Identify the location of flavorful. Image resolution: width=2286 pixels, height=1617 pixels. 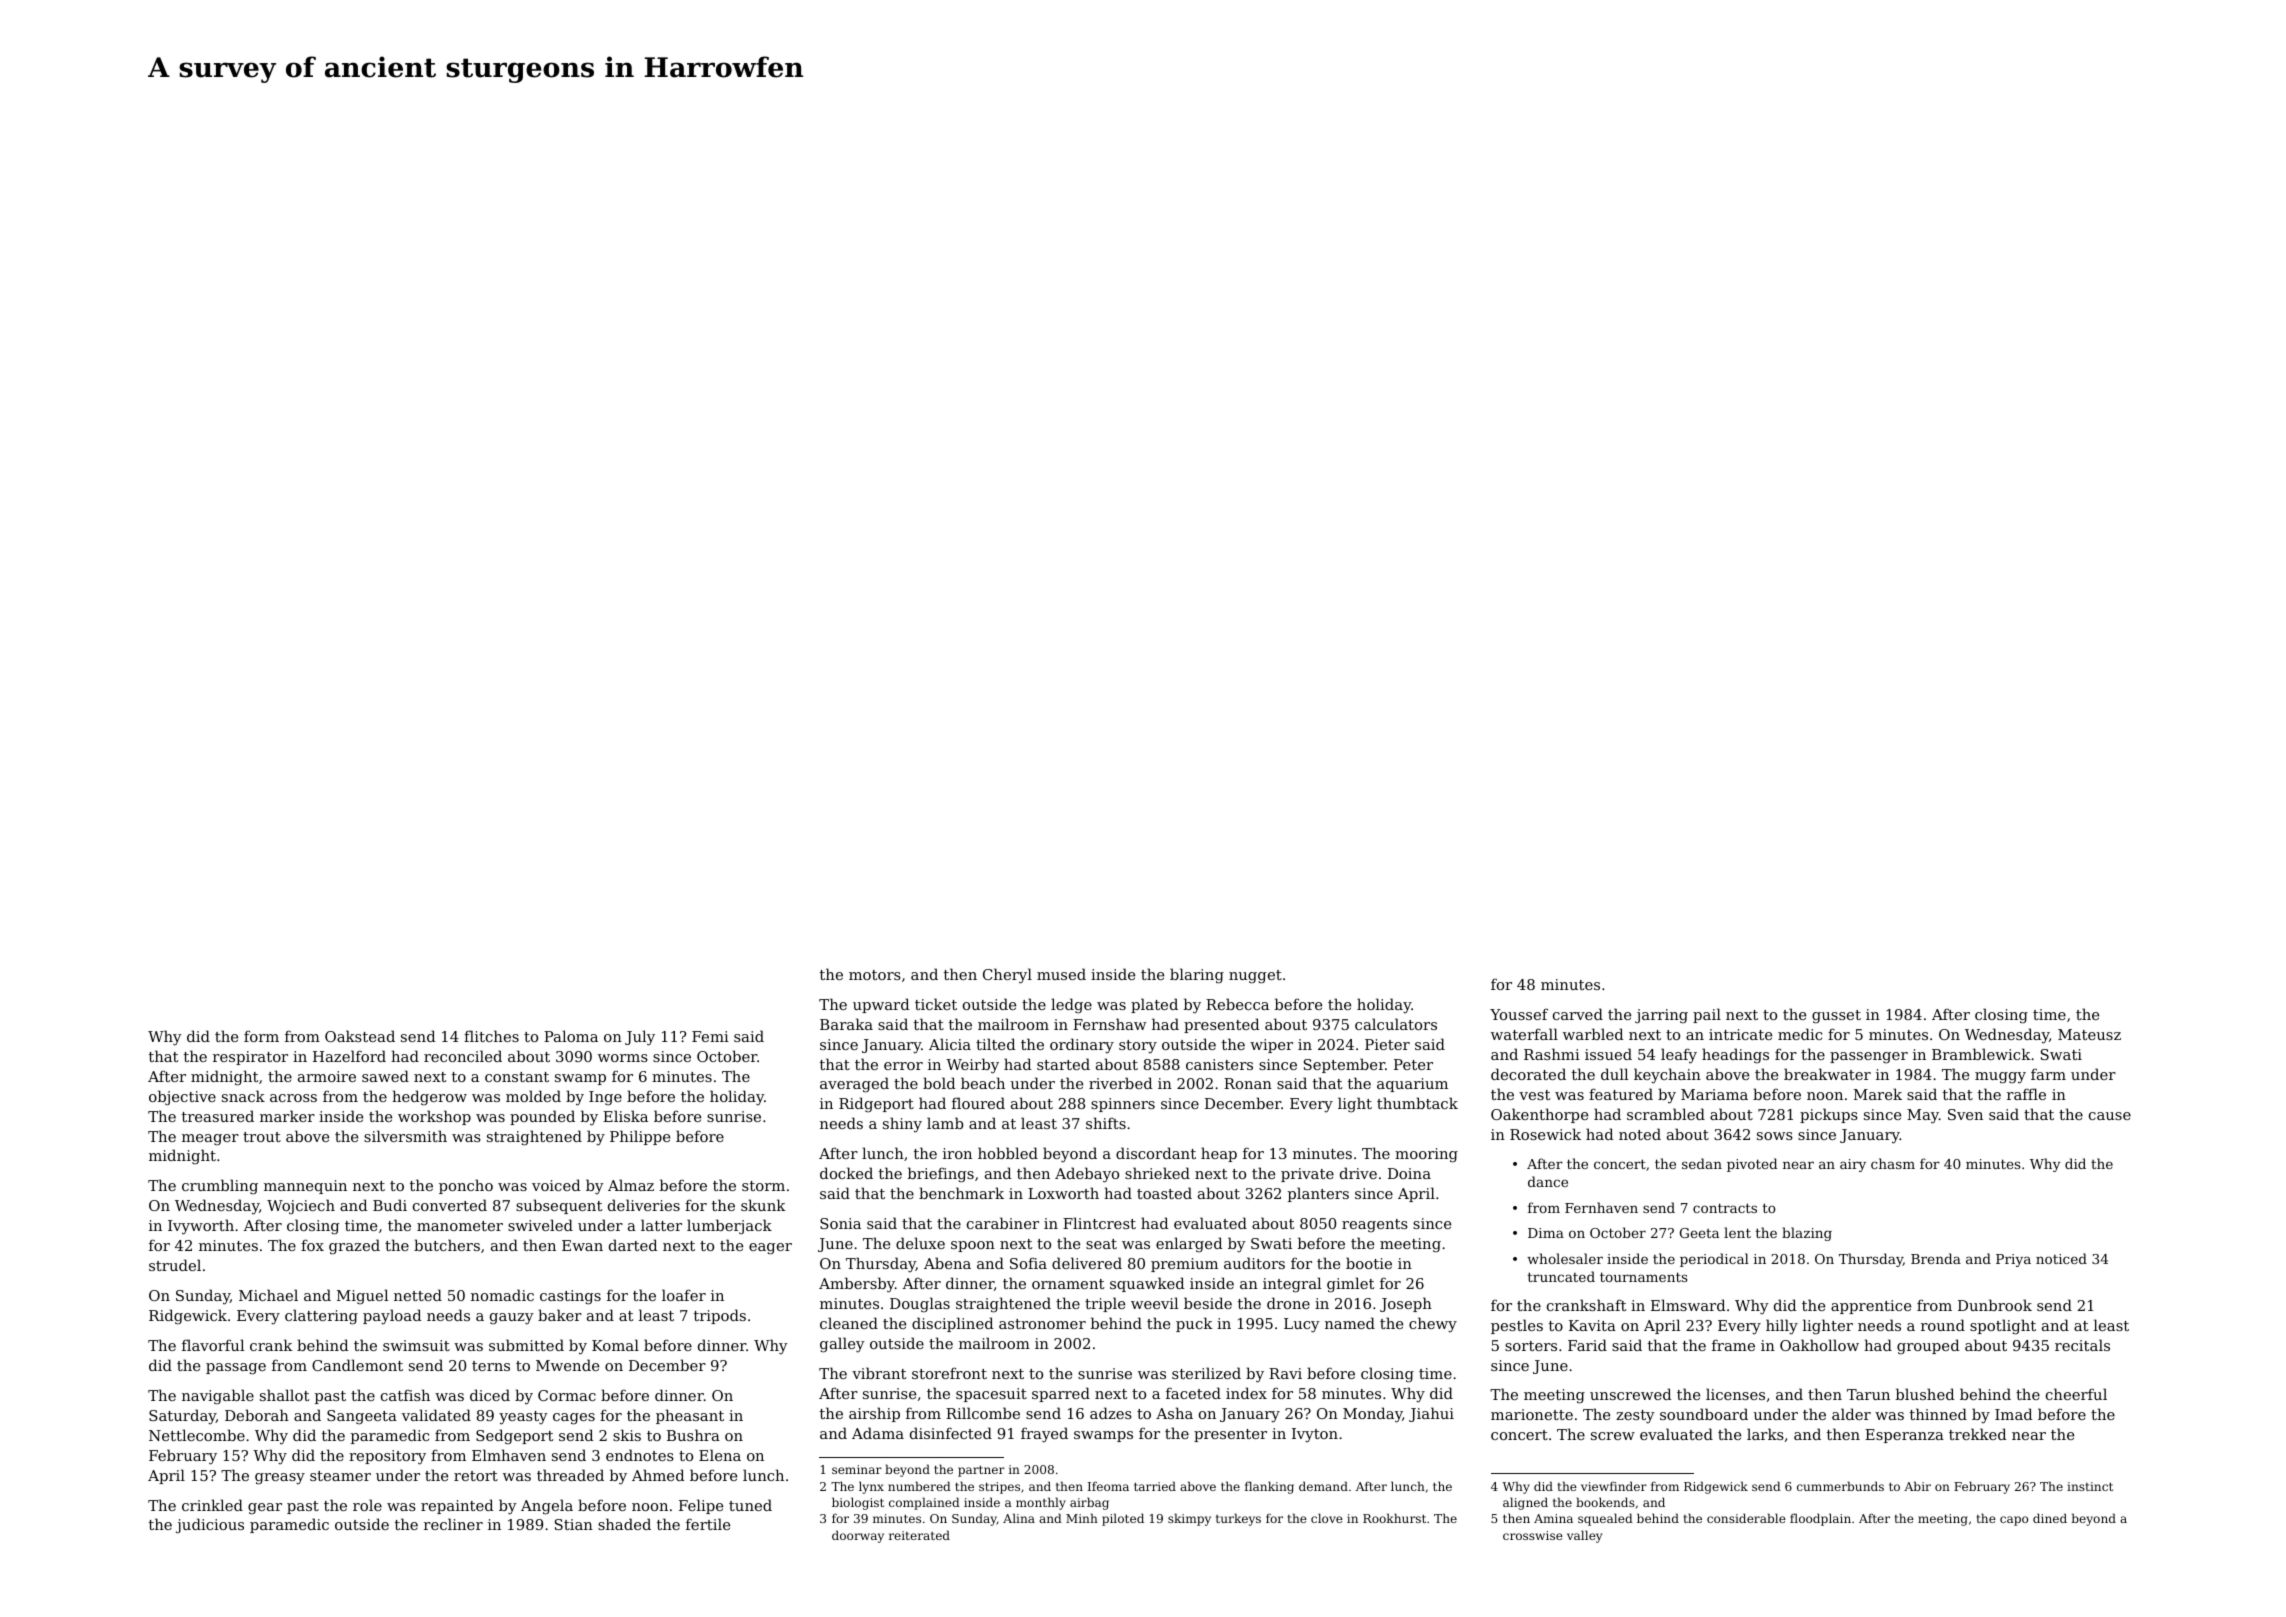
(213, 1345).
